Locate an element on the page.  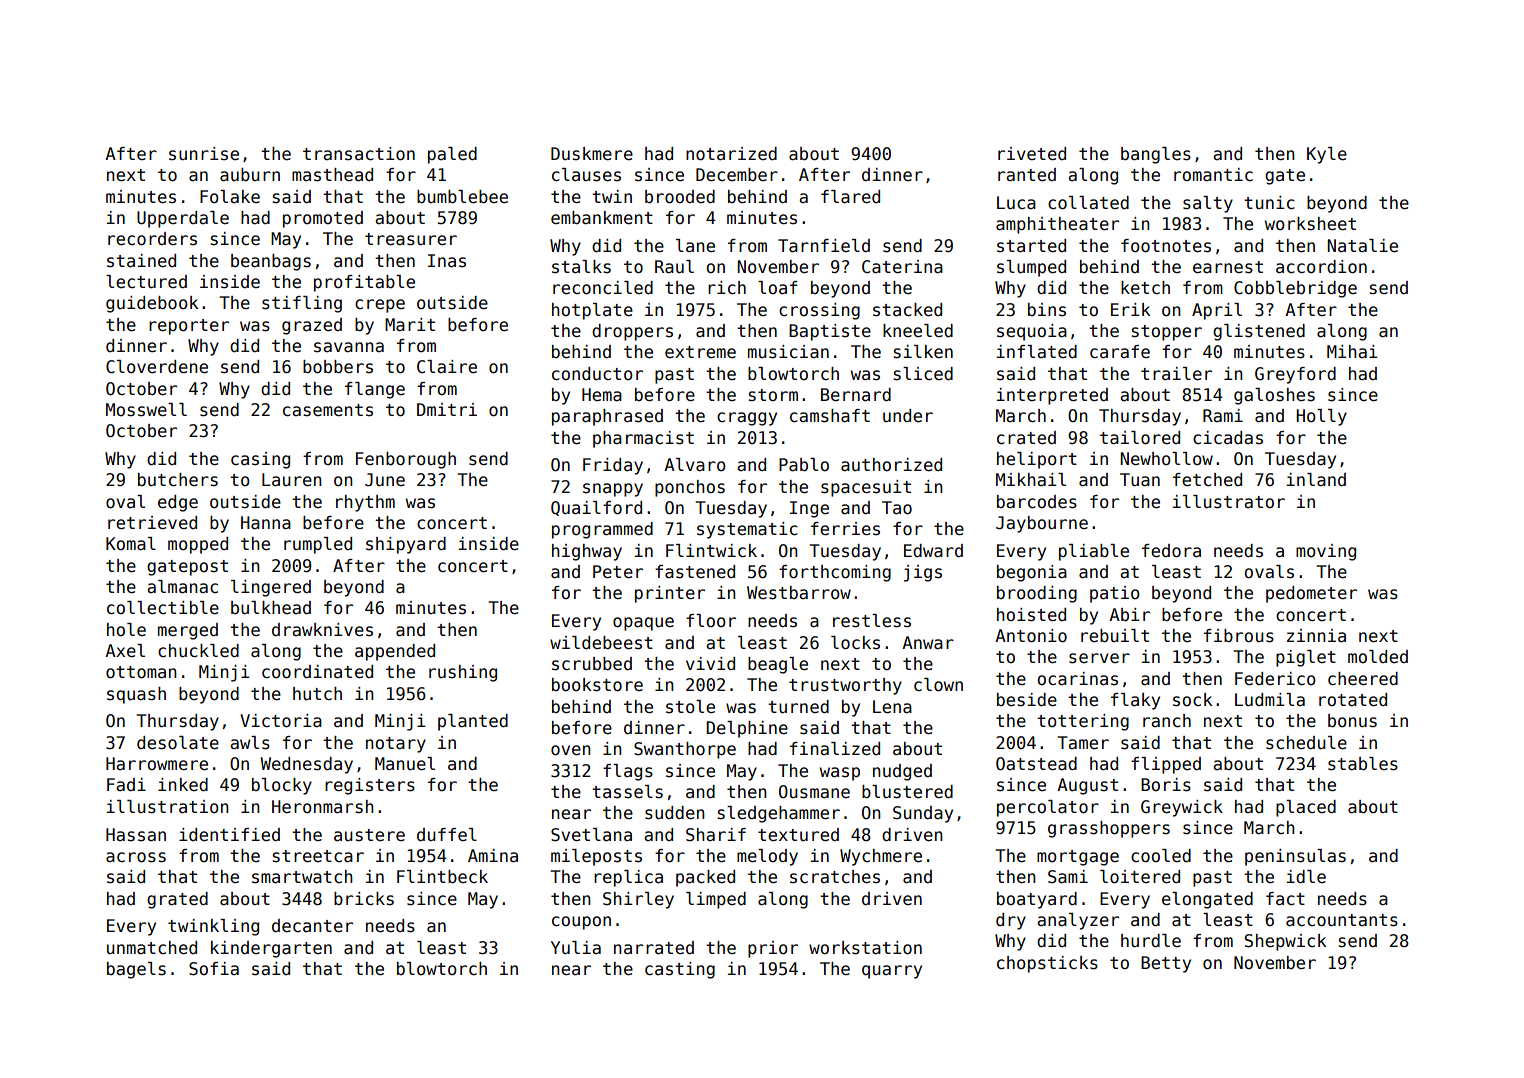
Mosswell is located at coordinates (146, 410).
